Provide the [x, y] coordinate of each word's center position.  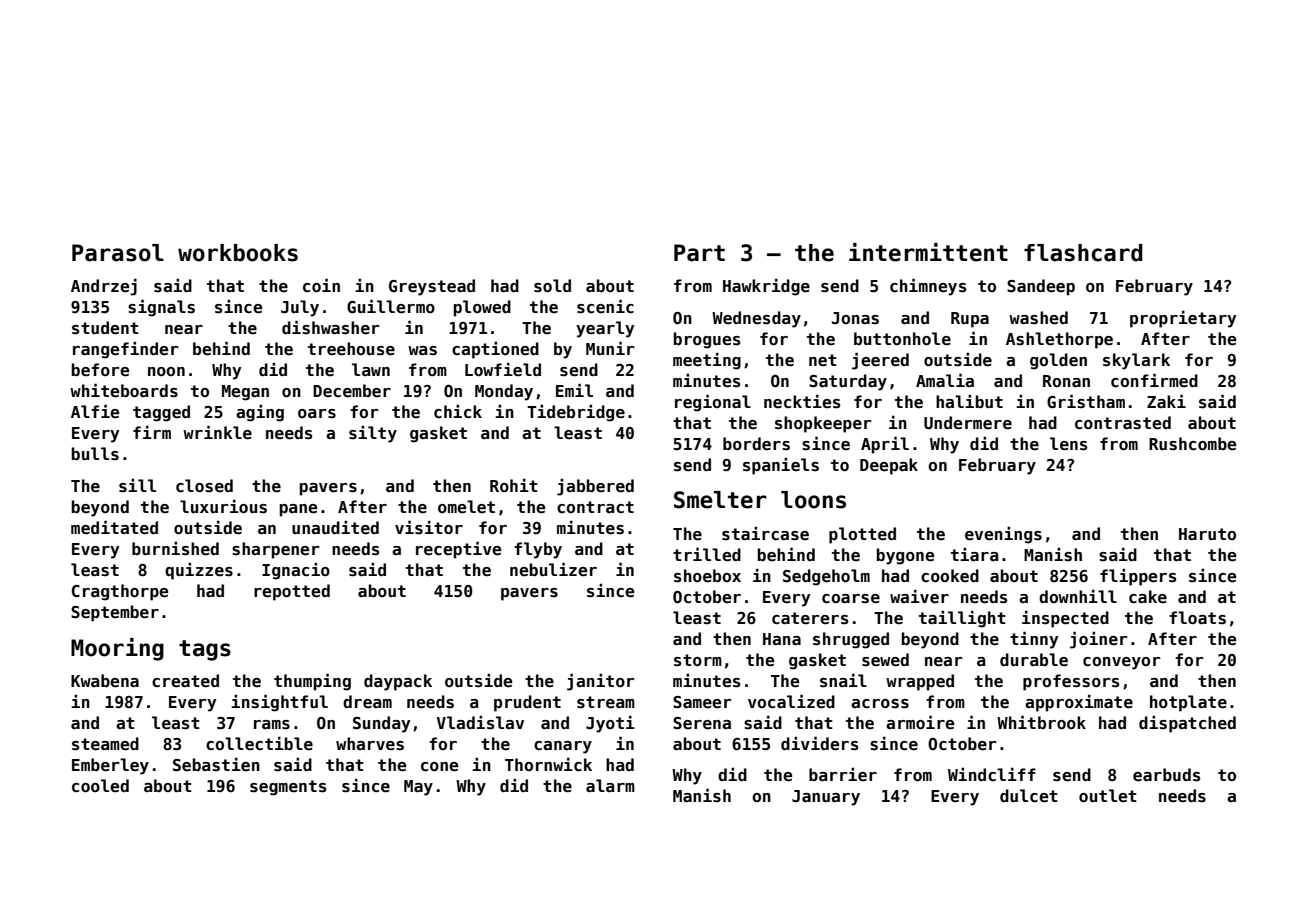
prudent [527, 703]
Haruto [1207, 534]
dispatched [1187, 724]
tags [205, 650]
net [823, 360]
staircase [765, 533]
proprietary [1183, 319]
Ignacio [296, 571]
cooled [100, 786]
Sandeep [1041, 287]
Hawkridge [766, 287]
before [101, 370]
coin [321, 285]
